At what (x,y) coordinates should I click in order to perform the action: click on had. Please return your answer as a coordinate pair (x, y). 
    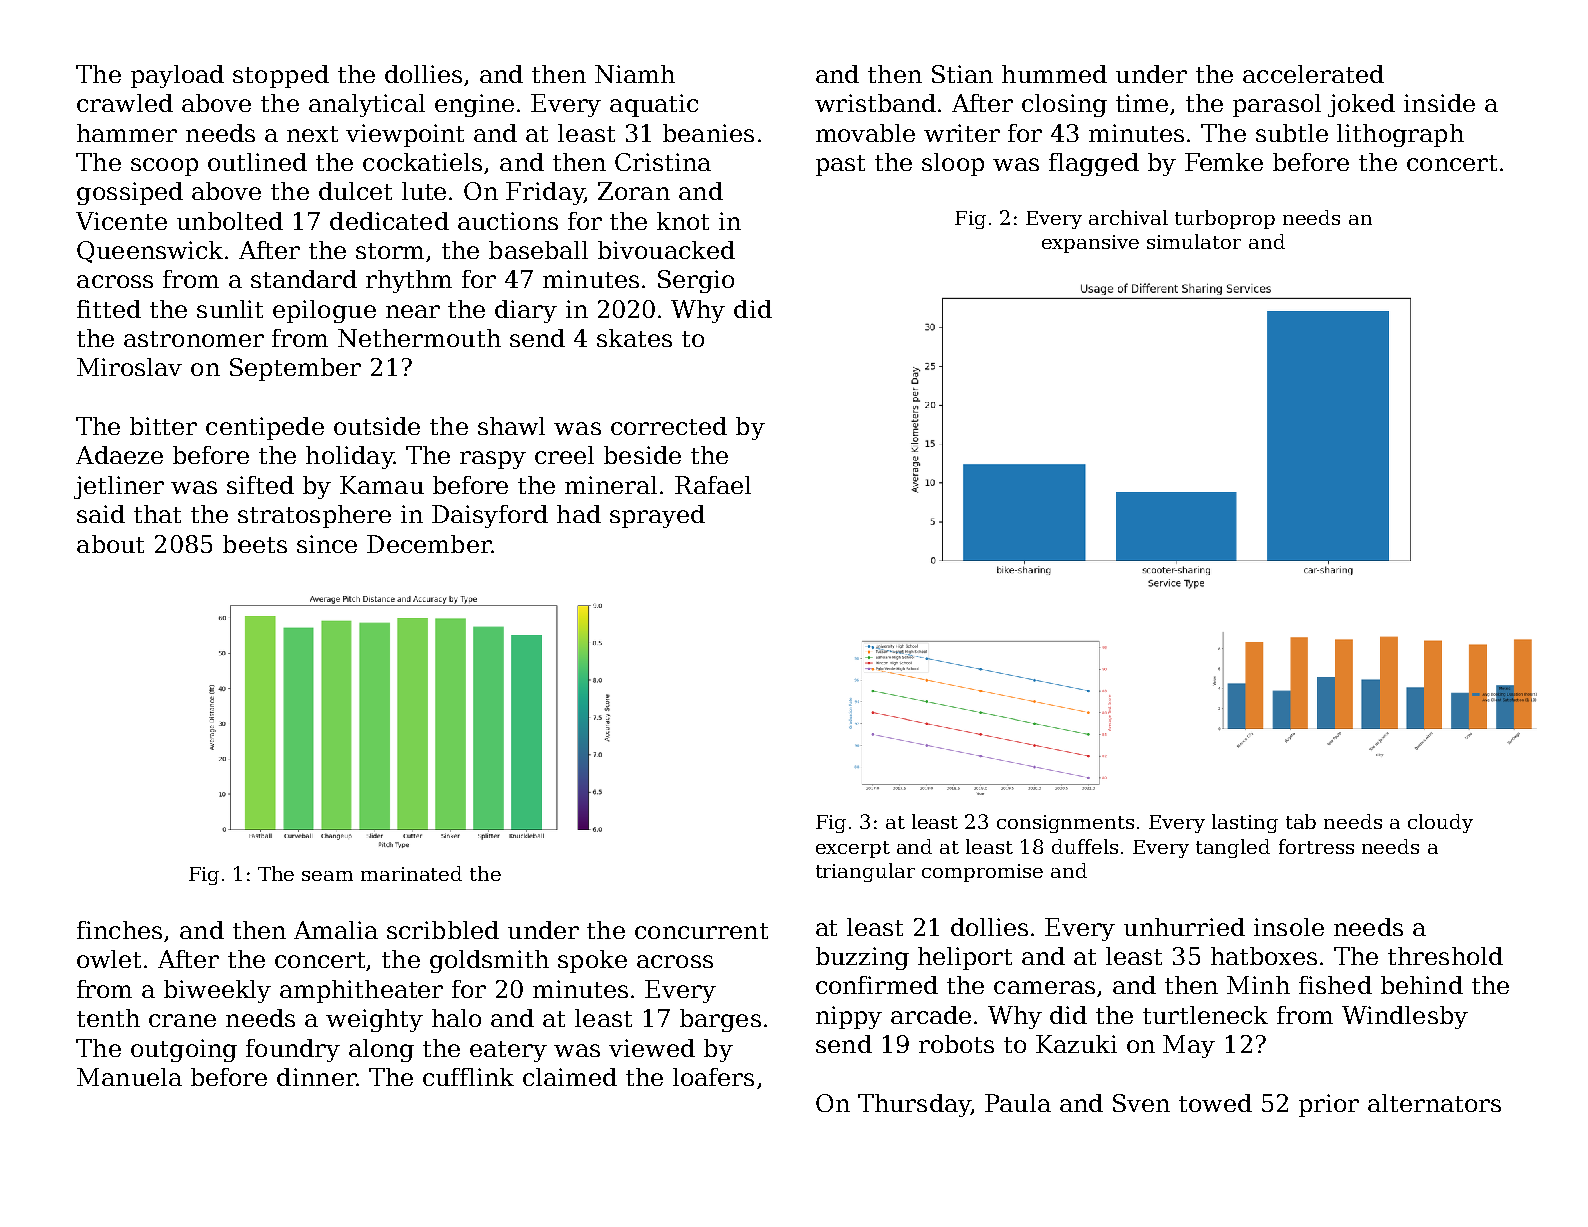
    Looking at the image, I should click on (579, 514).
